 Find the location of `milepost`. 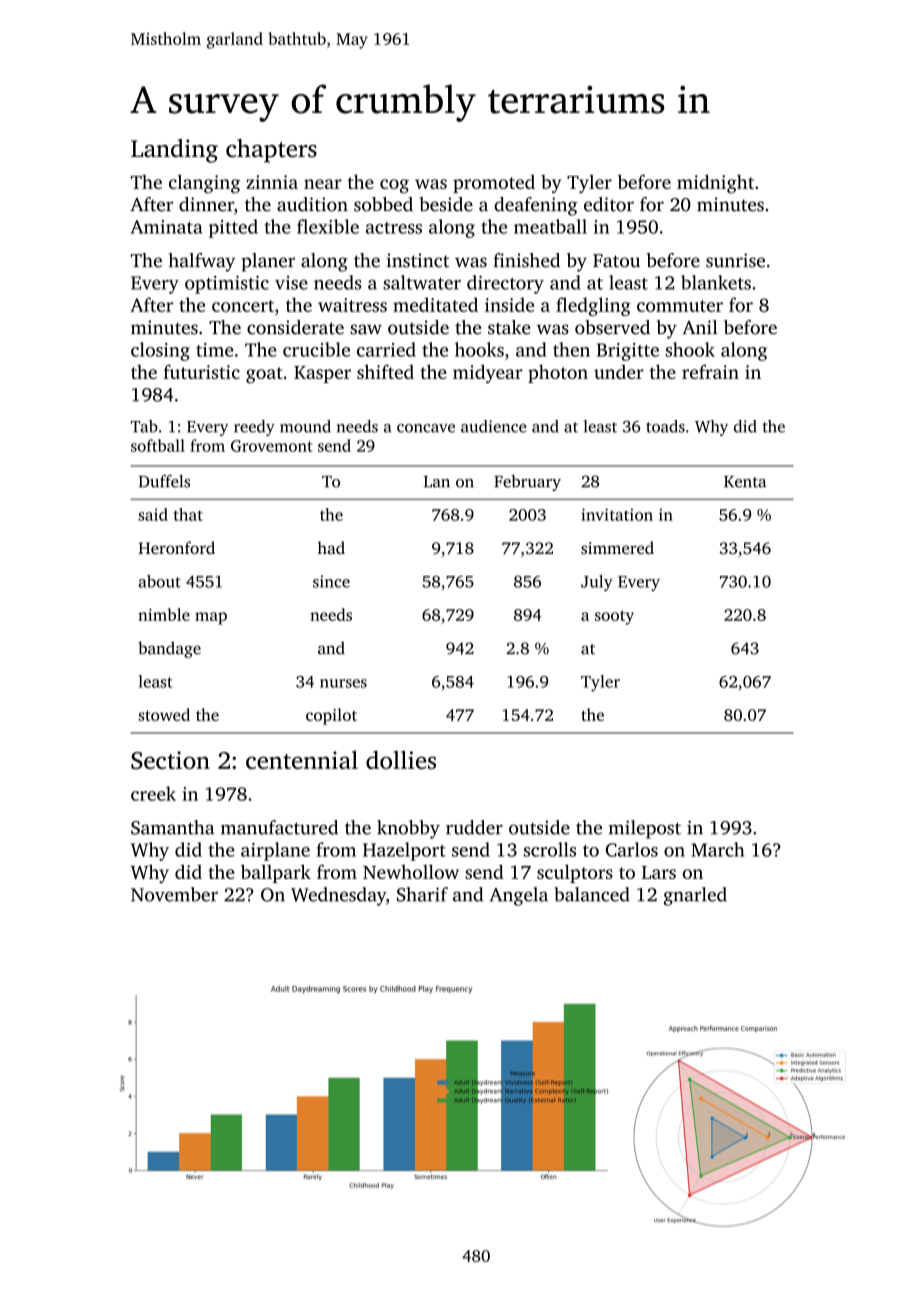

milepost is located at coordinates (645, 829).
